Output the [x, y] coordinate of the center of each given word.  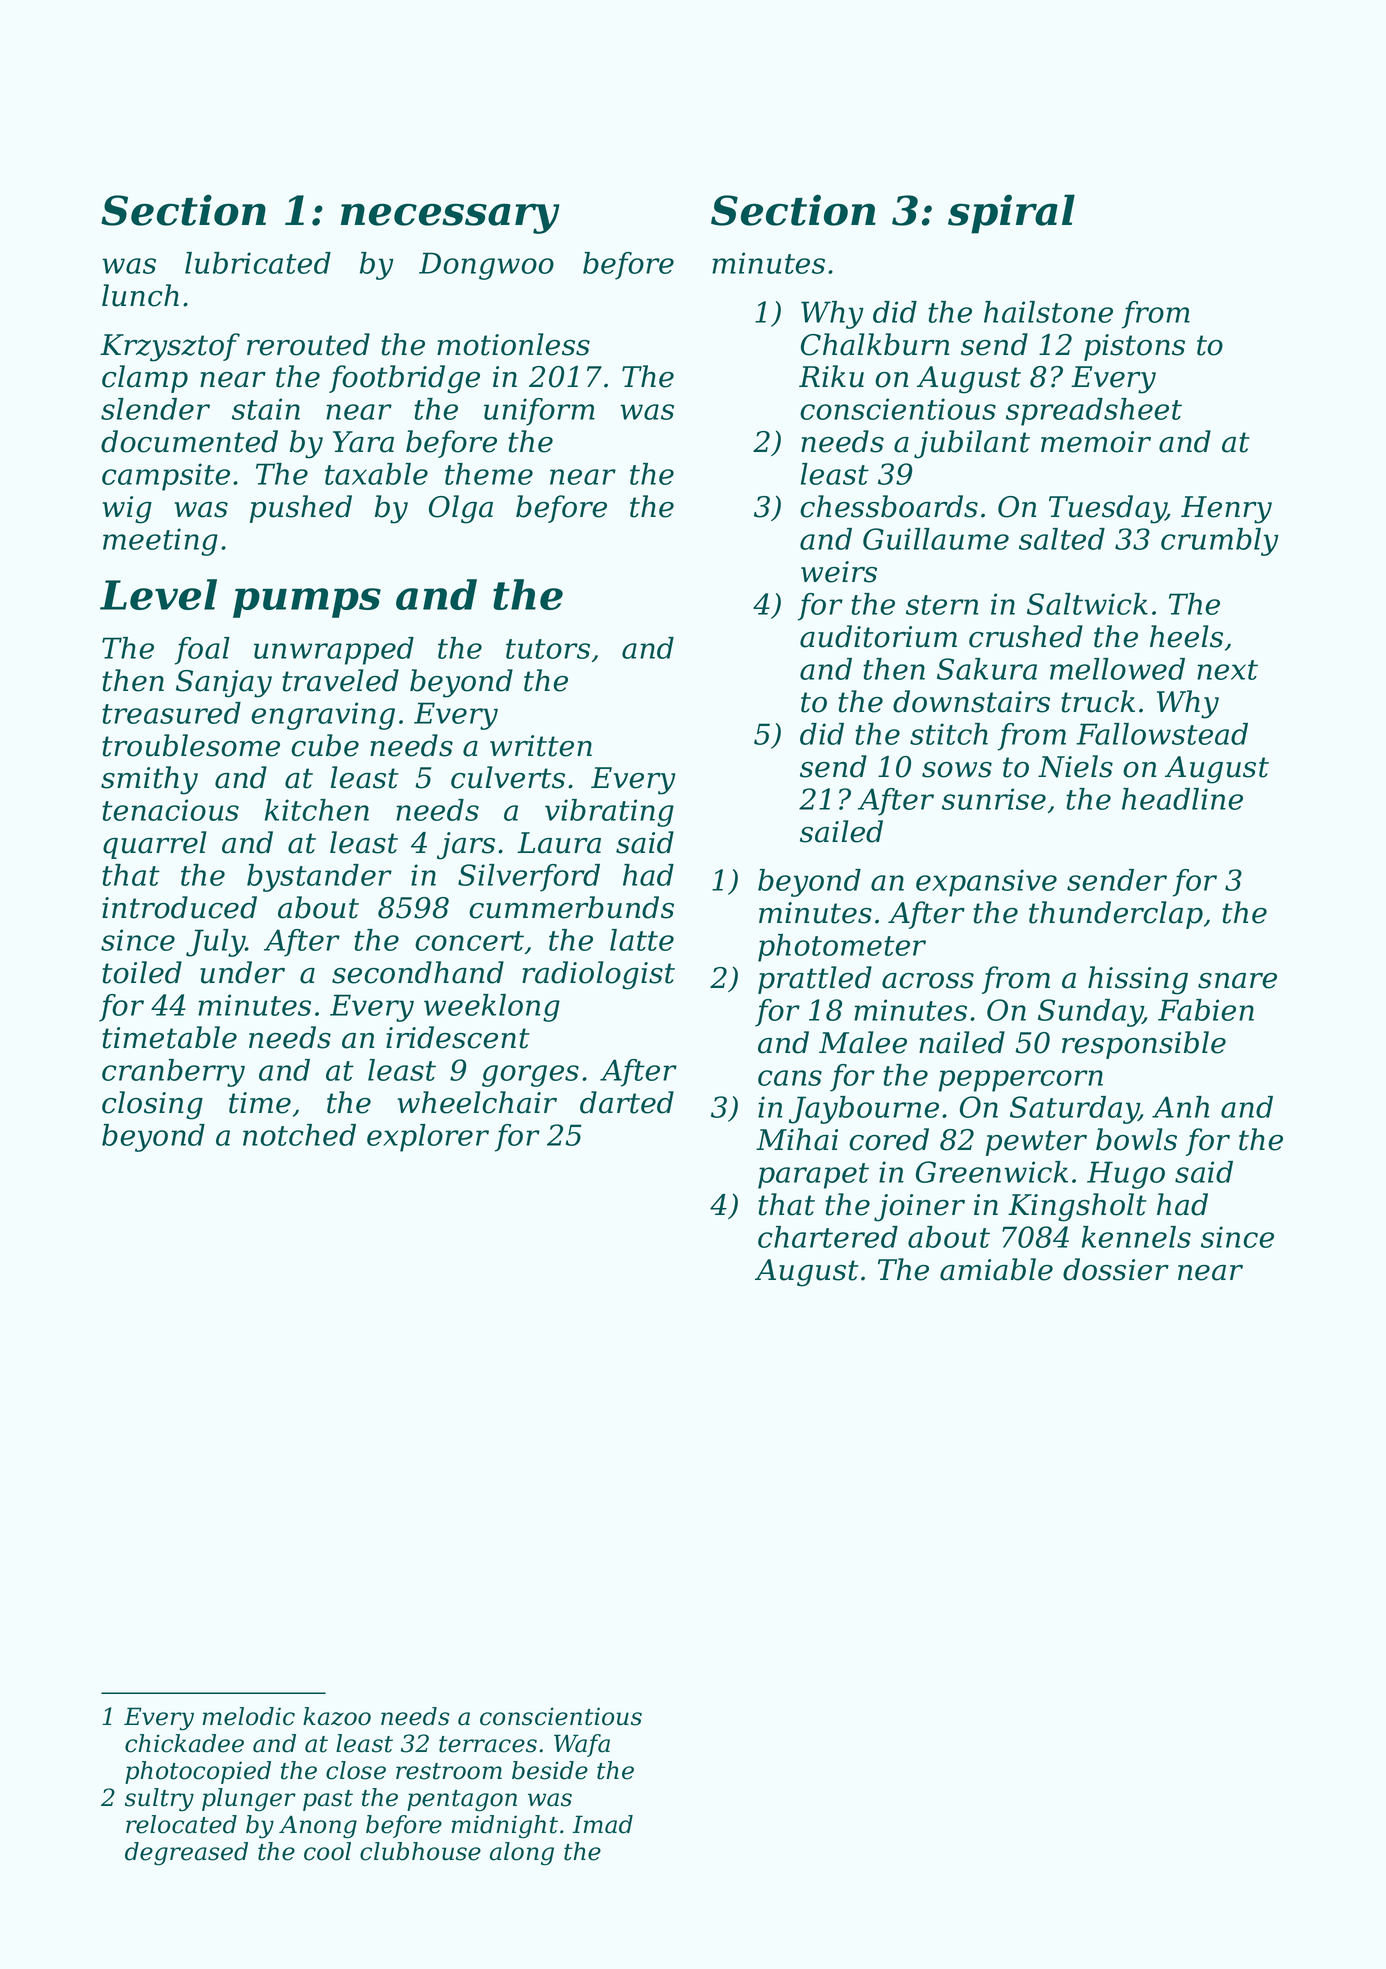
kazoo [337, 1716]
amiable [996, 1269]
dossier [1116, 1269]
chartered [828, 1237]
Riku [831, 376]
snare [1237, 981]
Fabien [1206, 1010]
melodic [248, 1716]
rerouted [308, 344]
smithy [149, 780]
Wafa [582, 1745]
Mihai [797, 1139]
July [216, 943]
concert [469, 941]
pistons [1134, 347]
